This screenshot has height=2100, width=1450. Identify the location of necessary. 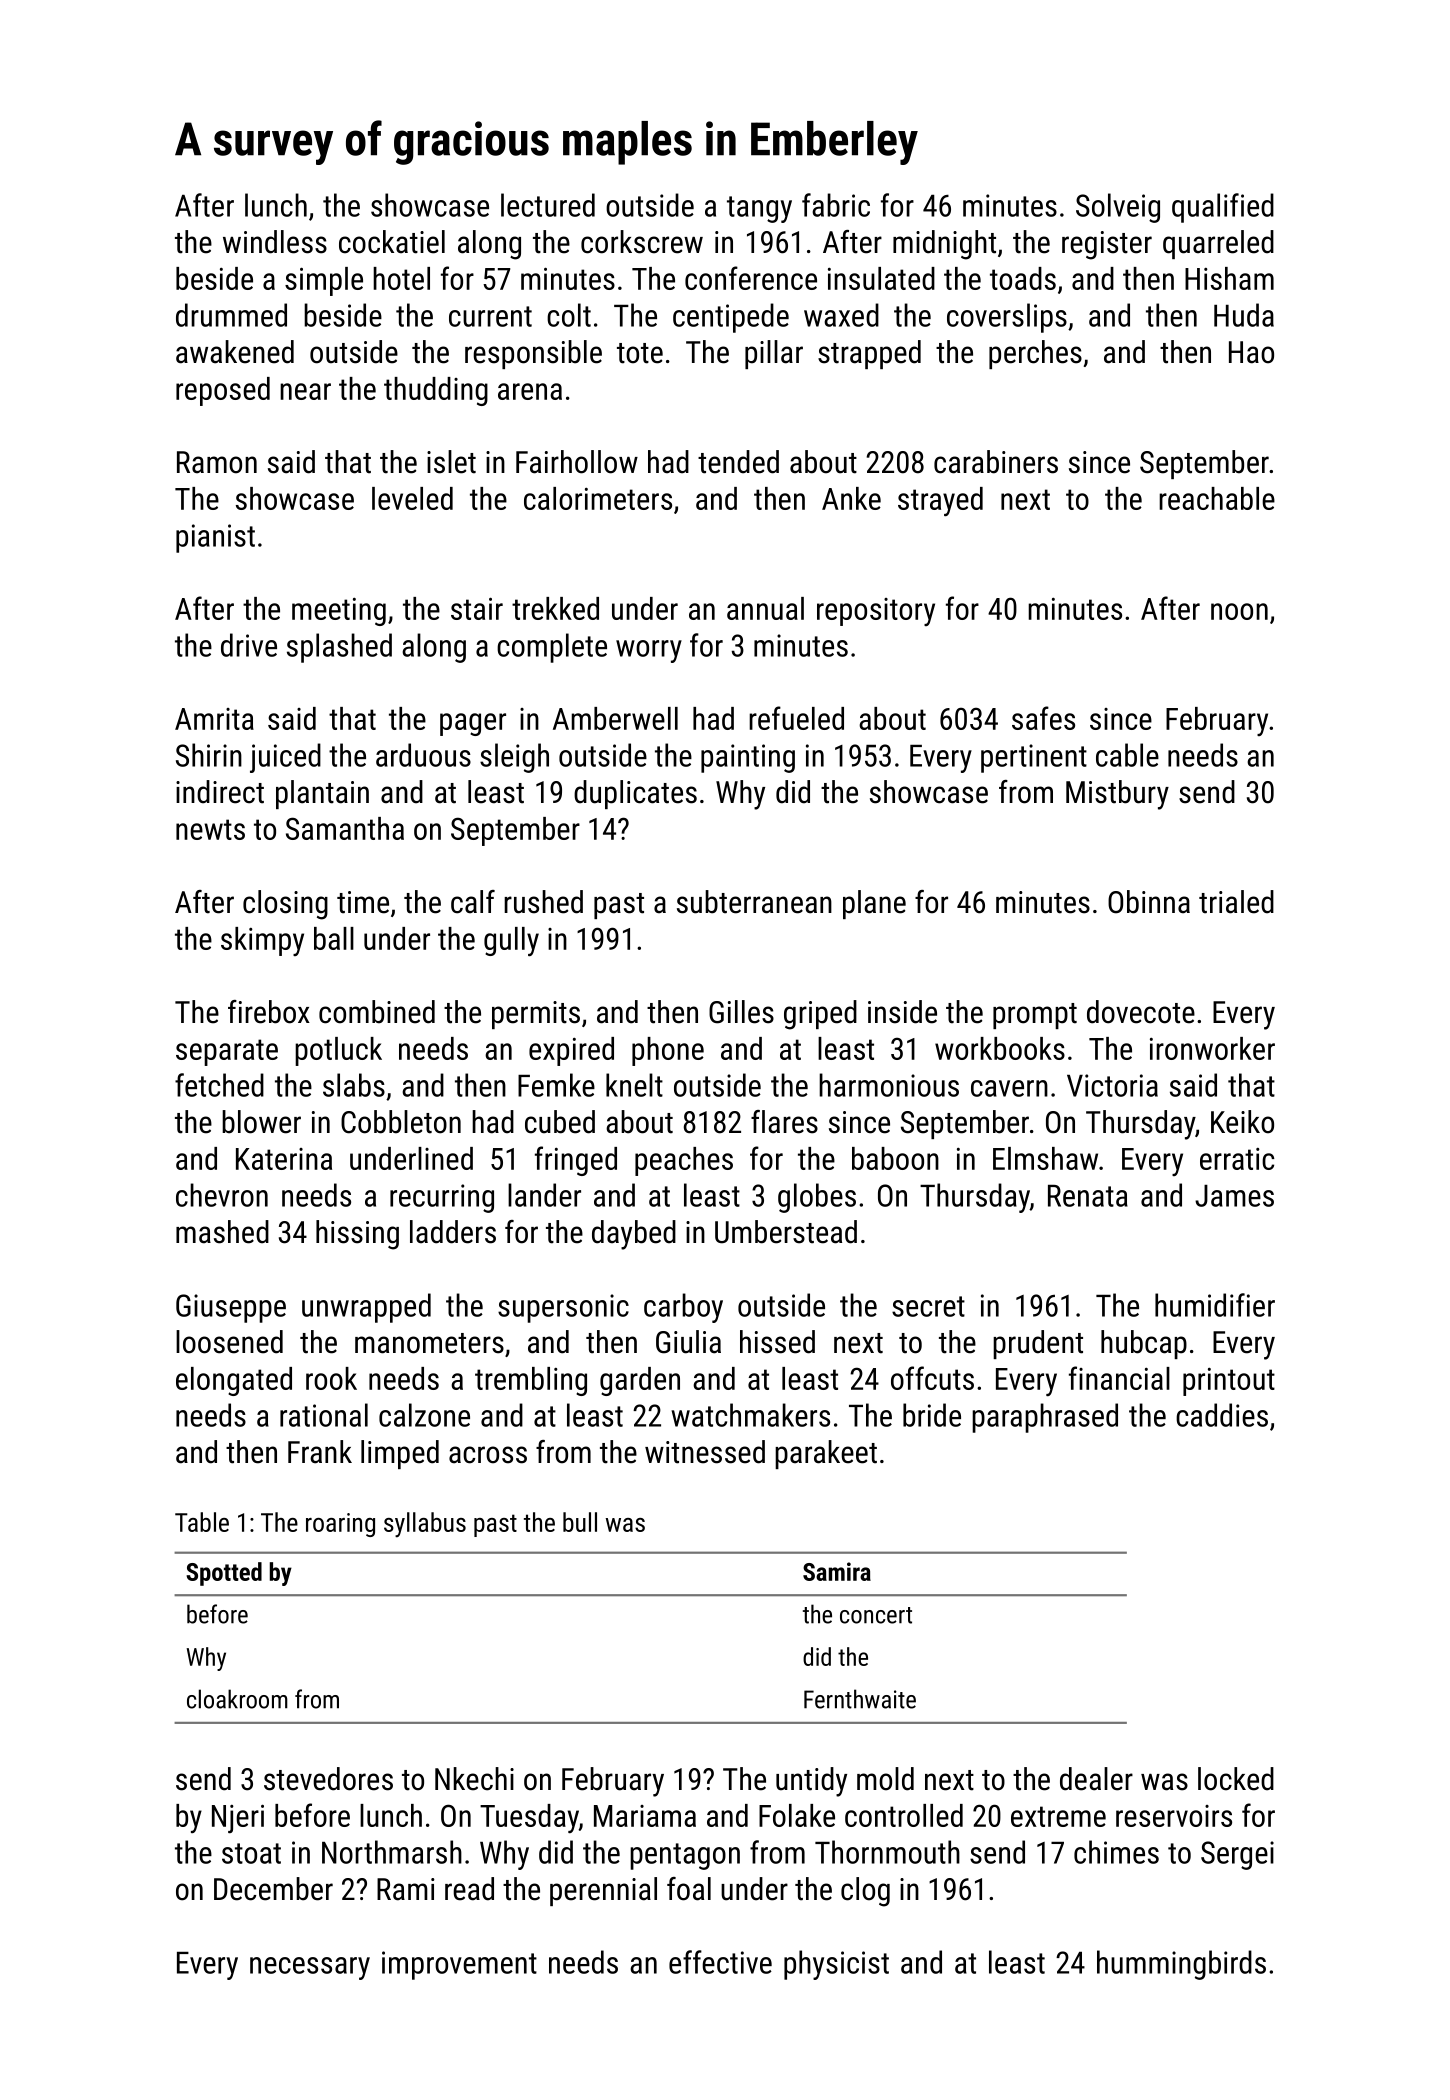
(310, 1968).
